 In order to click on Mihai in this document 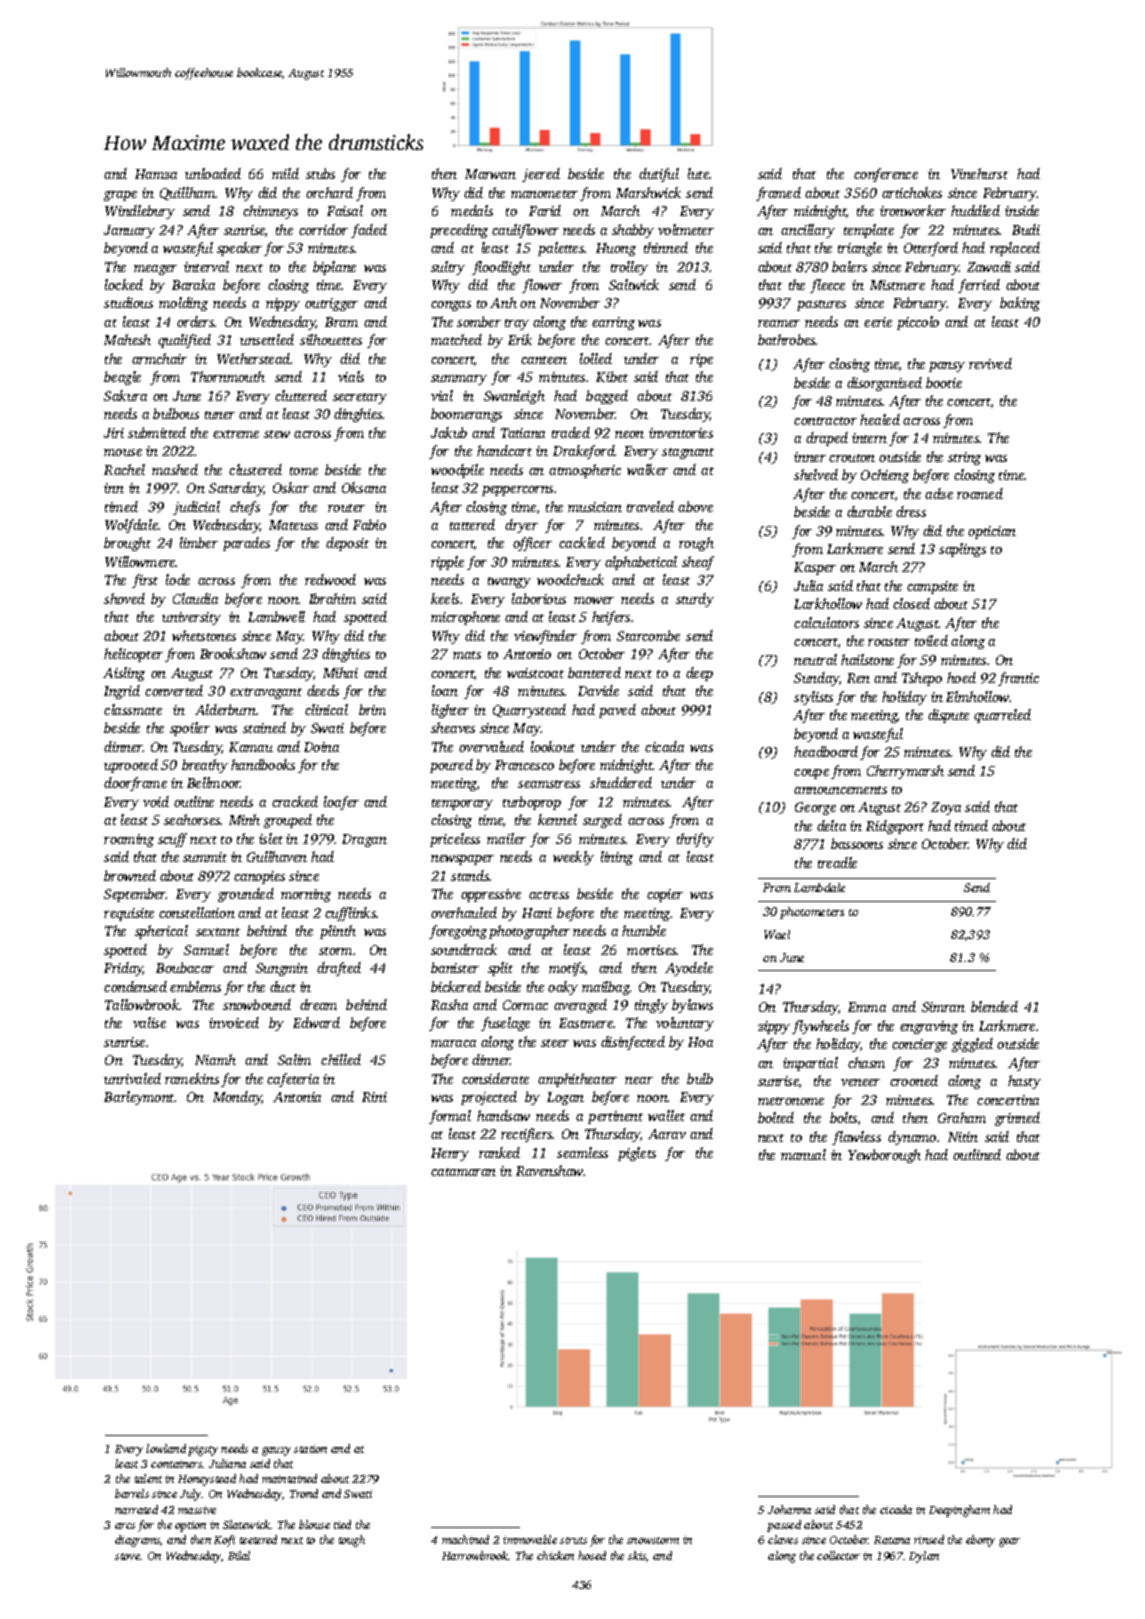, I will do `click(340, 672)`.
